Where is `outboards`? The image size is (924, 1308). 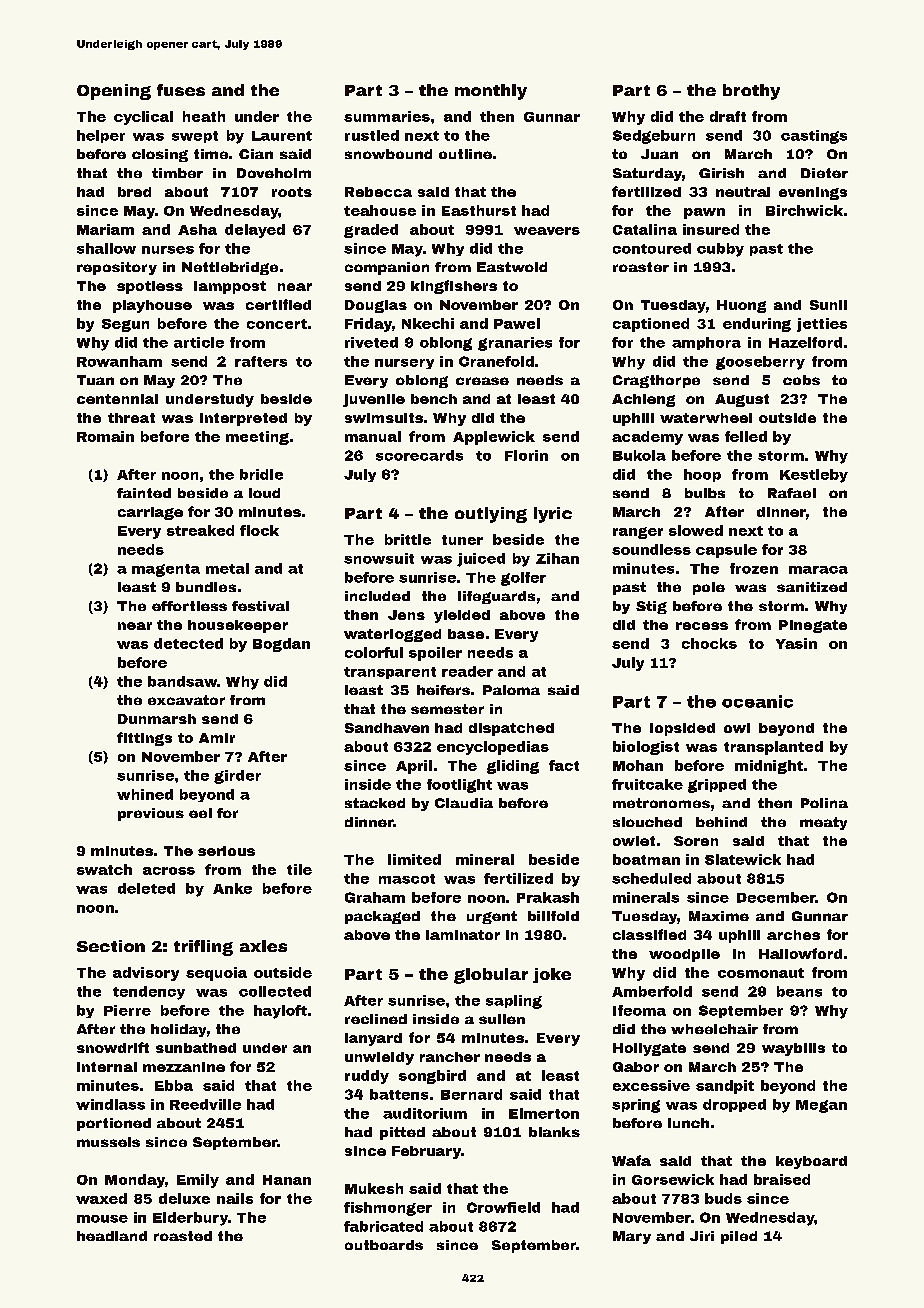
outboards is located at coordinates (384, 1245).
